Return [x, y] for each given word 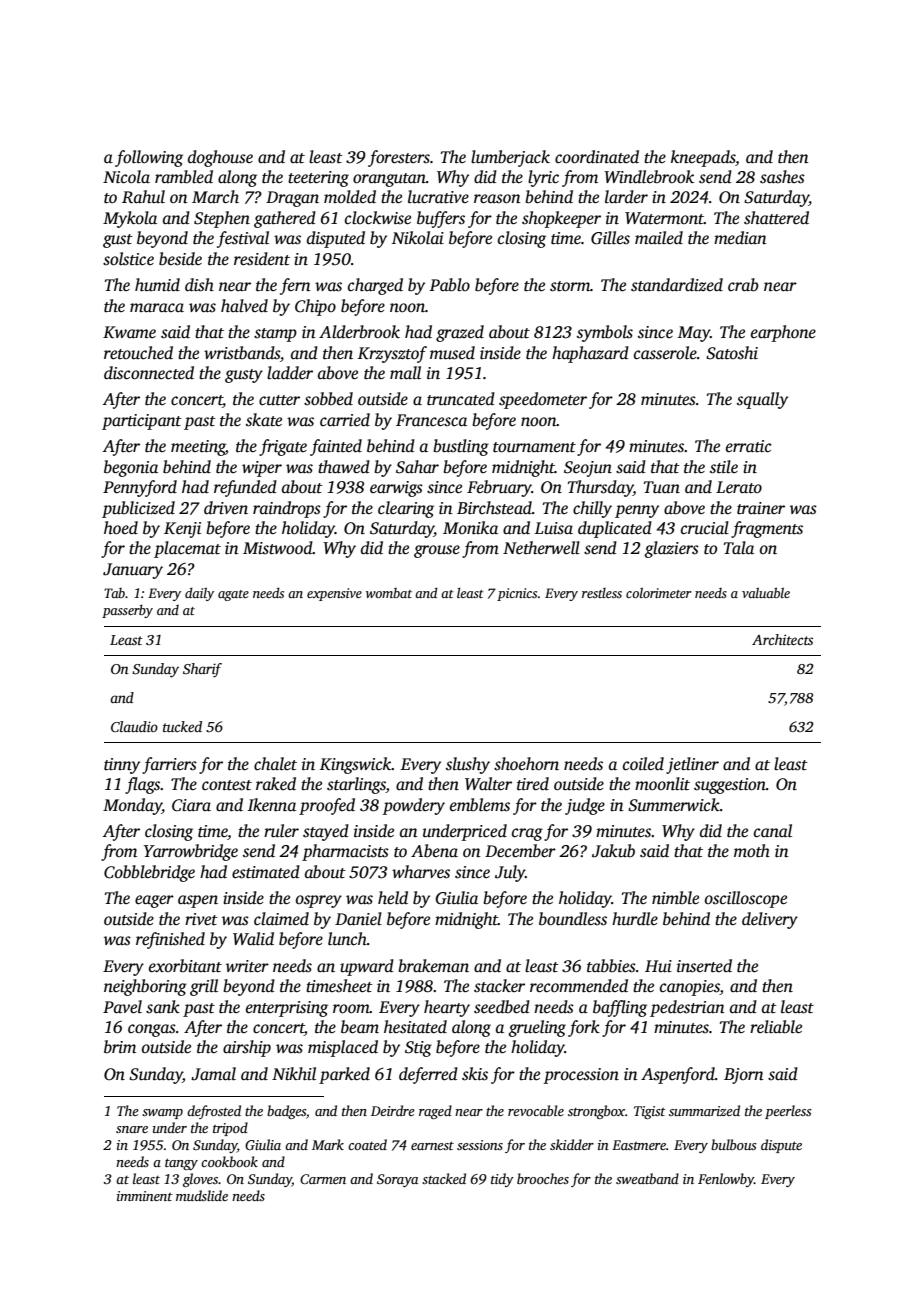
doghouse [220, 158]
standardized [677, 285]
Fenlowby [726, 1180]
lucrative [438, 197]
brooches [543, 1178]
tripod [230, 1129]
